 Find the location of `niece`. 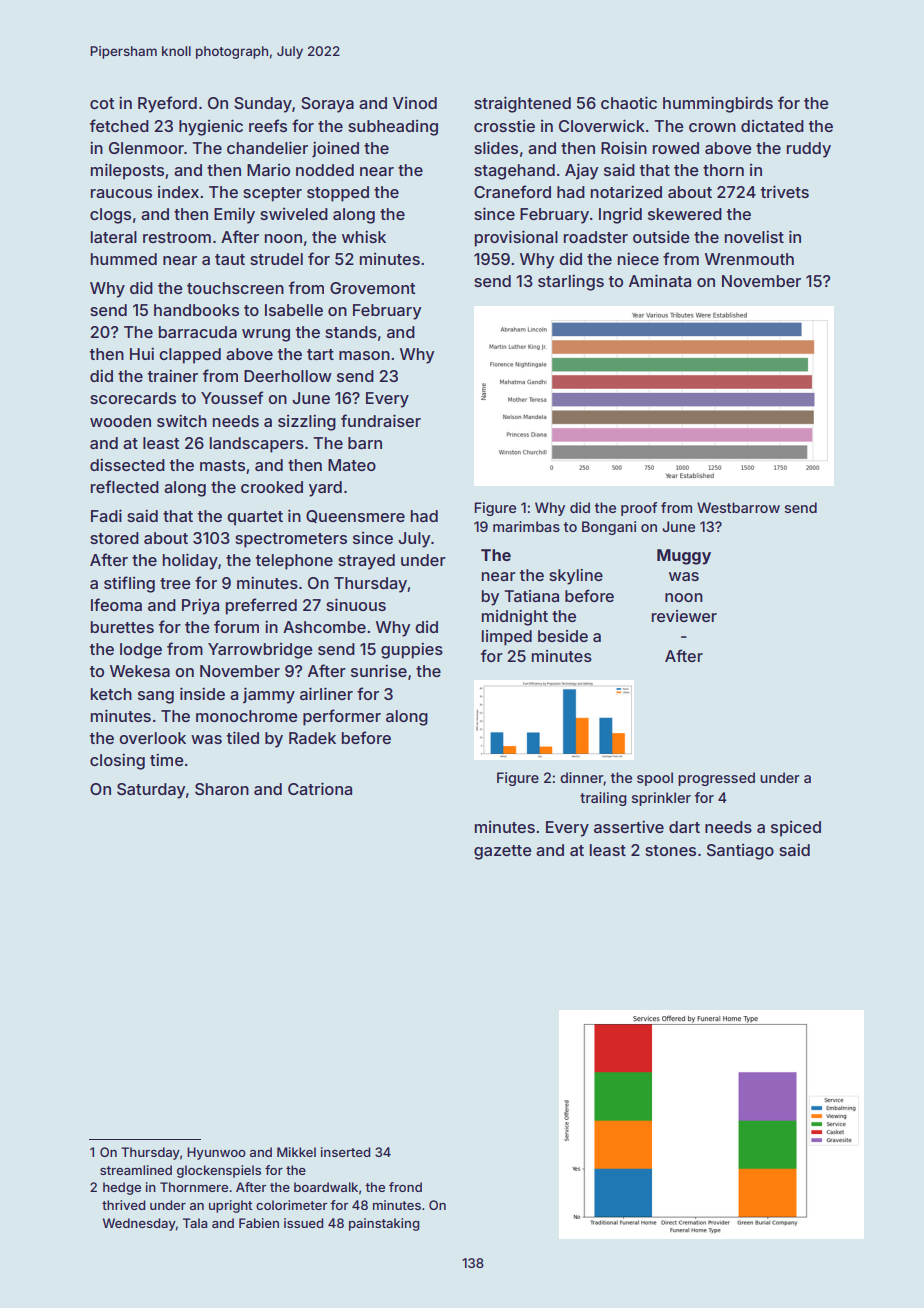

niece is located at coordinates (638, 258).
